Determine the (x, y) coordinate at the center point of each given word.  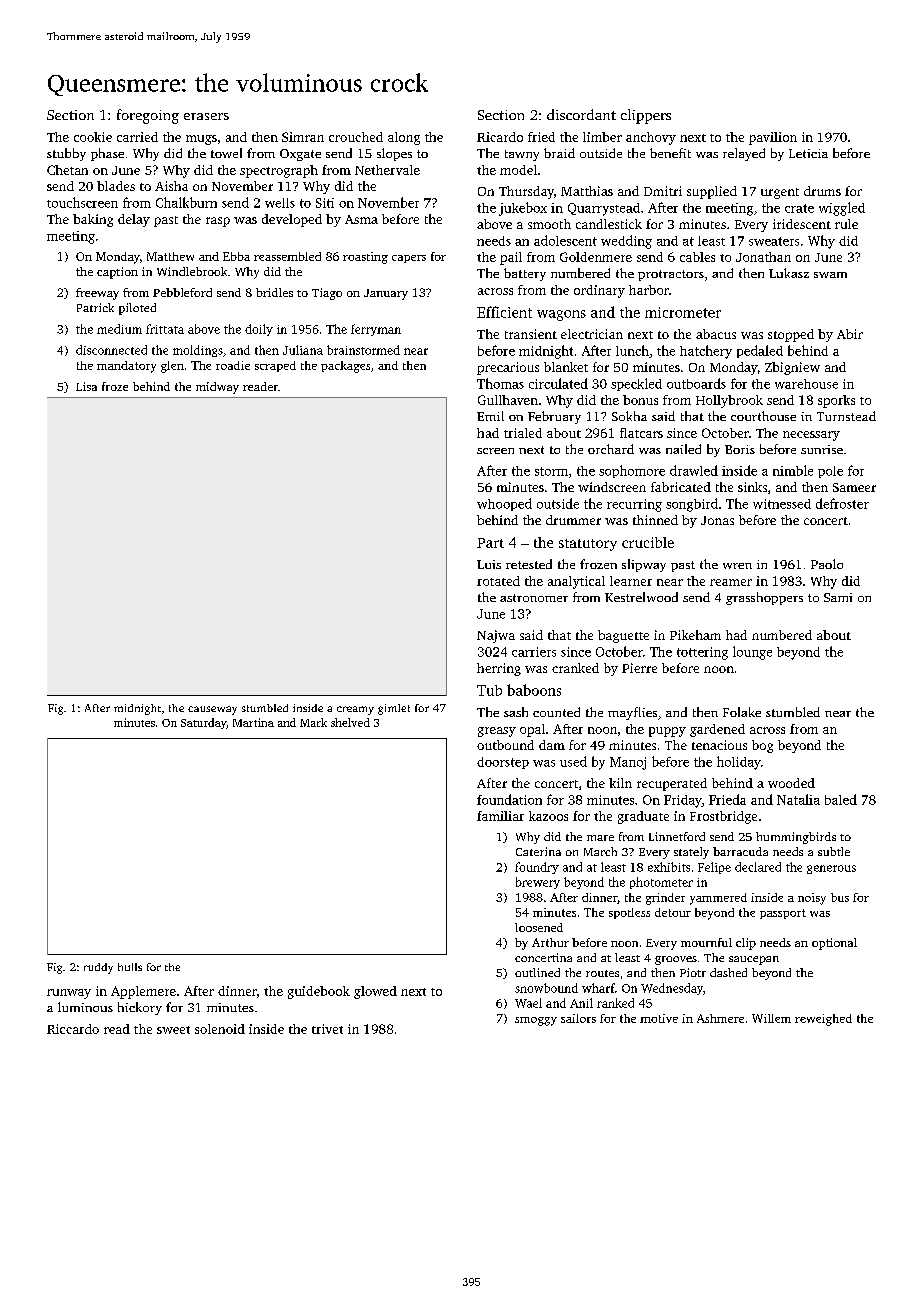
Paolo (827, 564)
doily (259, 330)
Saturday (203, 723)
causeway (212, 710)
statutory (588, 545)
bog (762, 746)
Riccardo (73, 1029)
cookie (93, 137)
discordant (581, 114)
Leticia (808, 153)
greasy (497, 732)
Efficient (504, 312)
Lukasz (789, 273)
